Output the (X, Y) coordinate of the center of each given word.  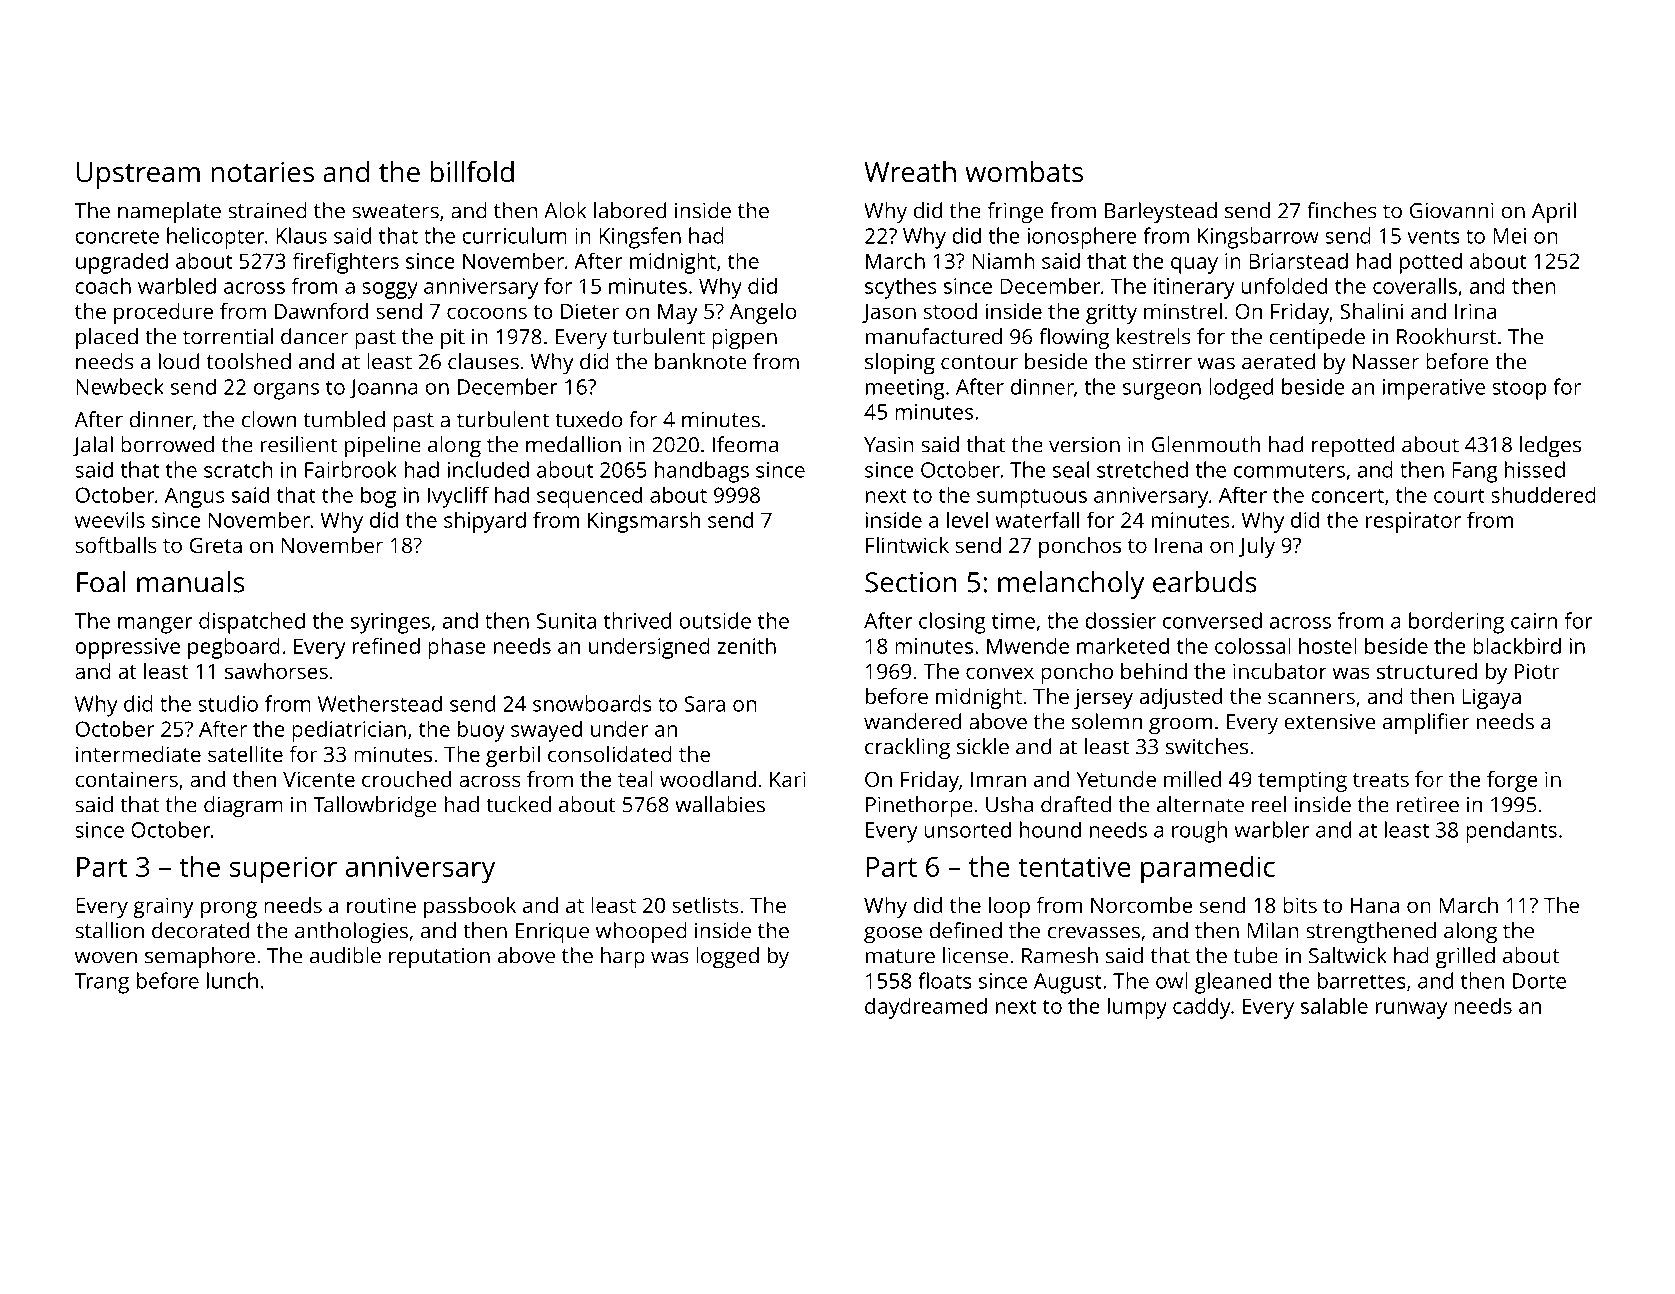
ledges (1550, 447)
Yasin (889, 445)
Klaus (301, 235)
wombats (1024, 171)
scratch (238, 469)
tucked (518, 804)
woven (106, 958)
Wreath (910, 171)
